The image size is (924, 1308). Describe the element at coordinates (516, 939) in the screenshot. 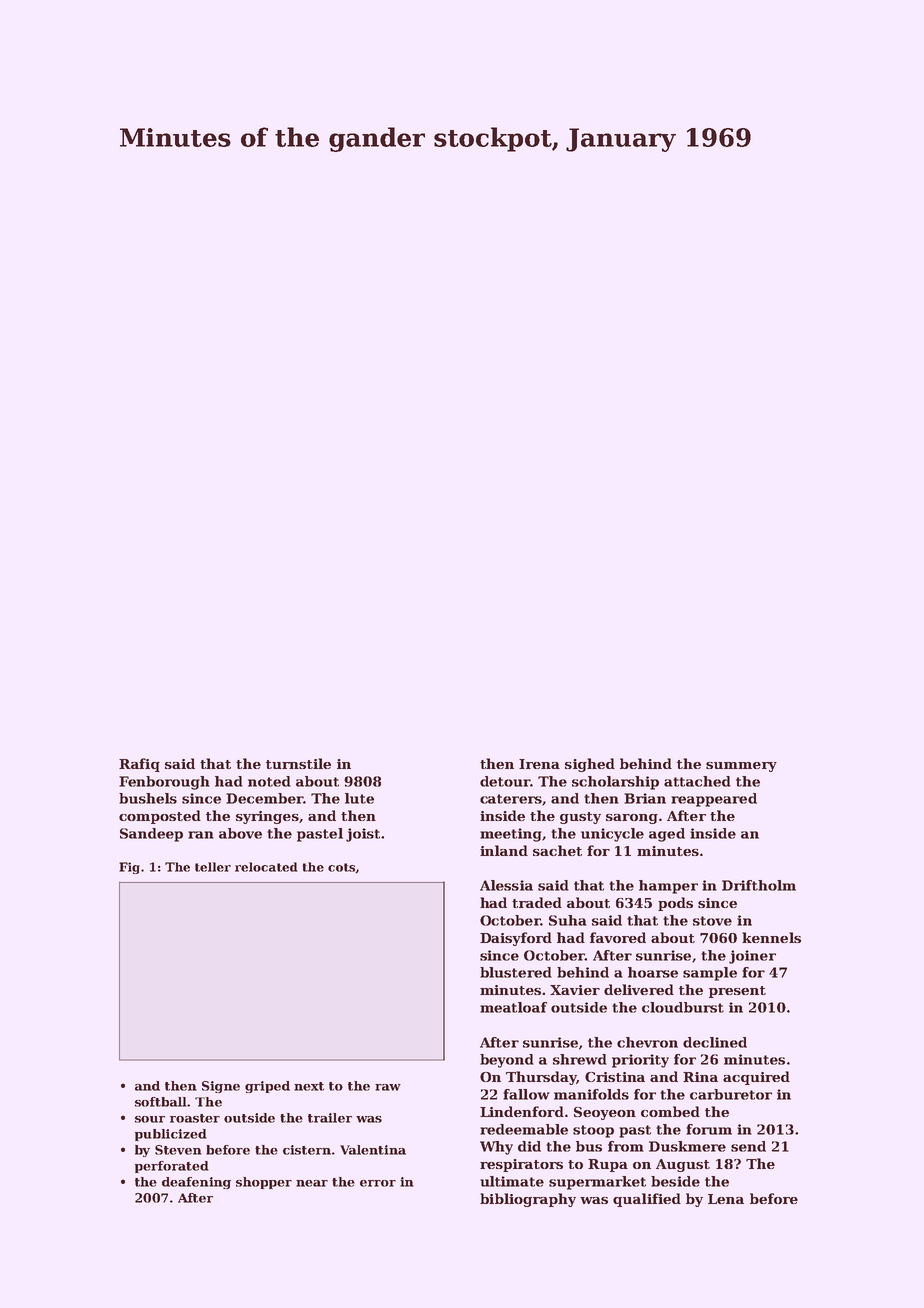

I see `Daisyford` at that location.
